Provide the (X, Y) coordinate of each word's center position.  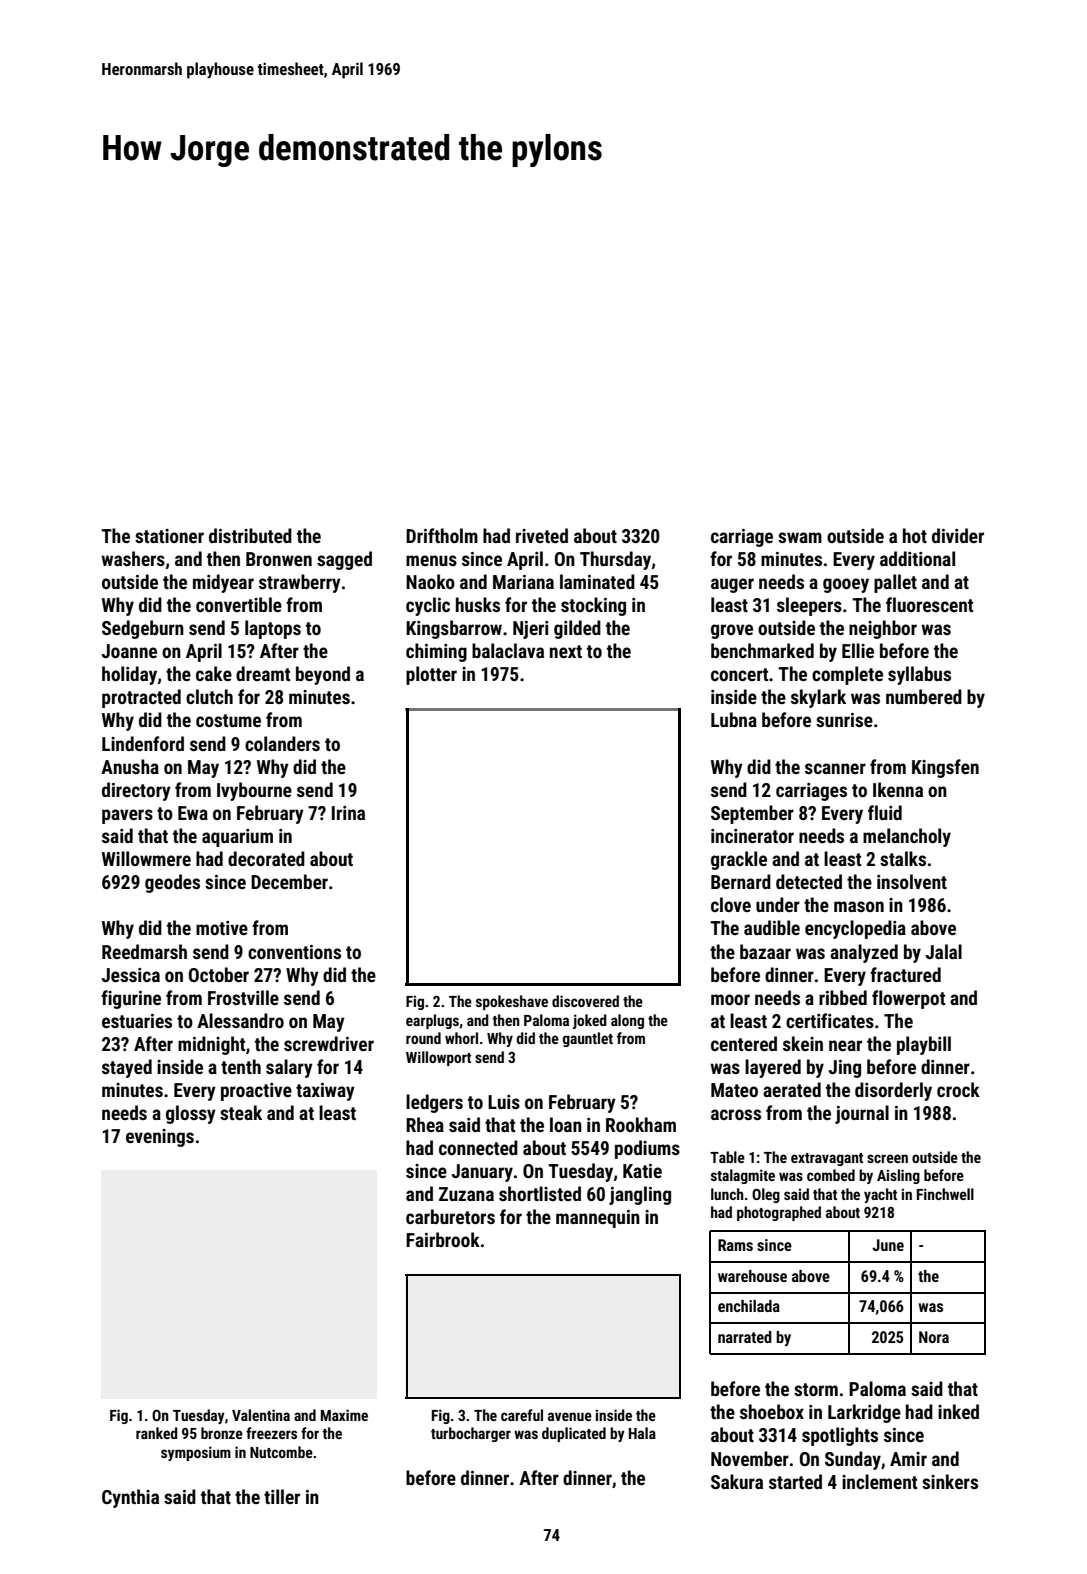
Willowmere (146, 858)
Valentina (261, 1415)
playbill (924, 1045)
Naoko (430, 581)
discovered (585, 1001)
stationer (169, 536)
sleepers (809, 606)
